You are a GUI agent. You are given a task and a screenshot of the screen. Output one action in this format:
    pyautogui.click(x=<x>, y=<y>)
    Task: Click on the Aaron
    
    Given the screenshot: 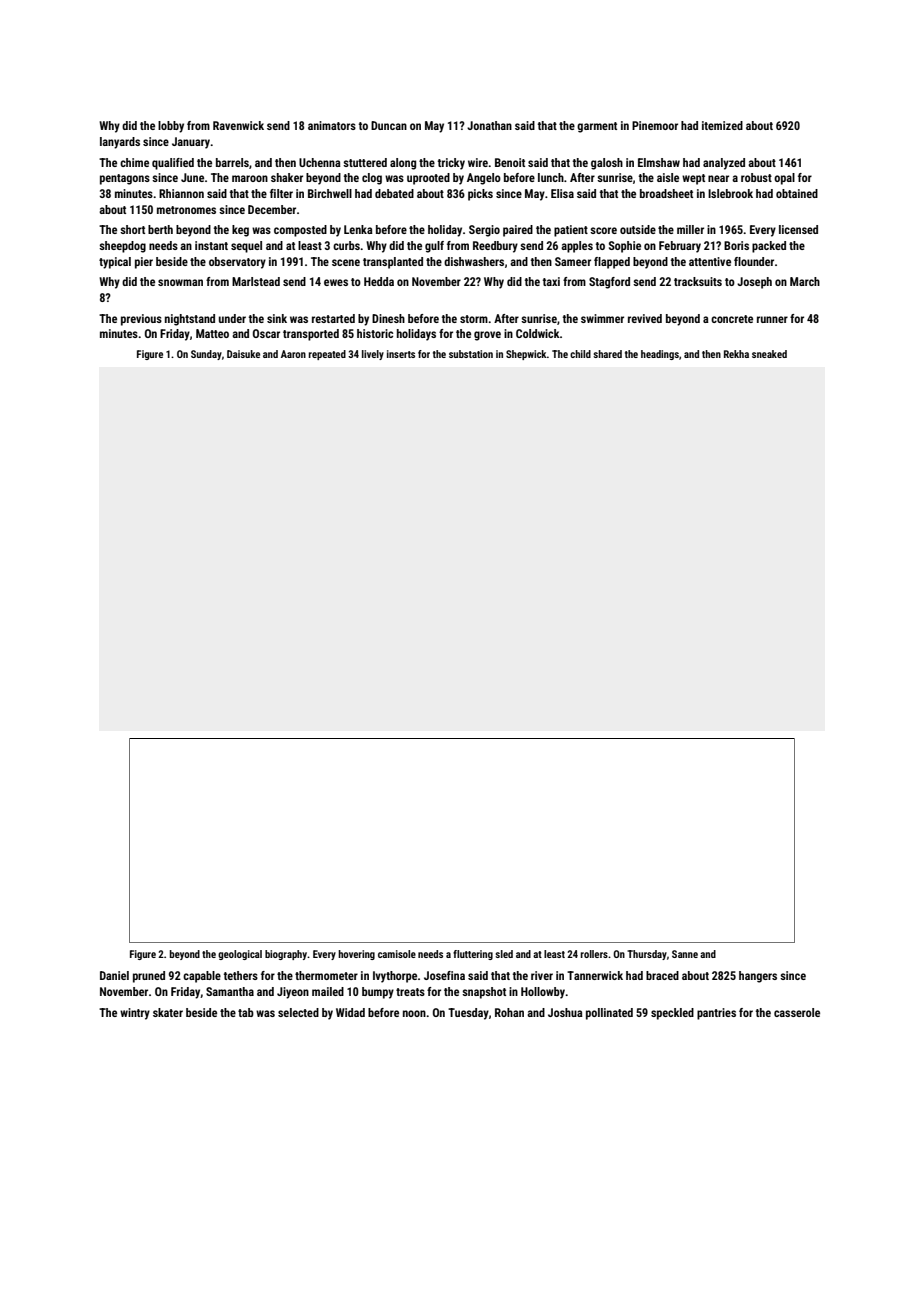 What is the action you would take?
    pyautogui.click(x=293, y=354)
